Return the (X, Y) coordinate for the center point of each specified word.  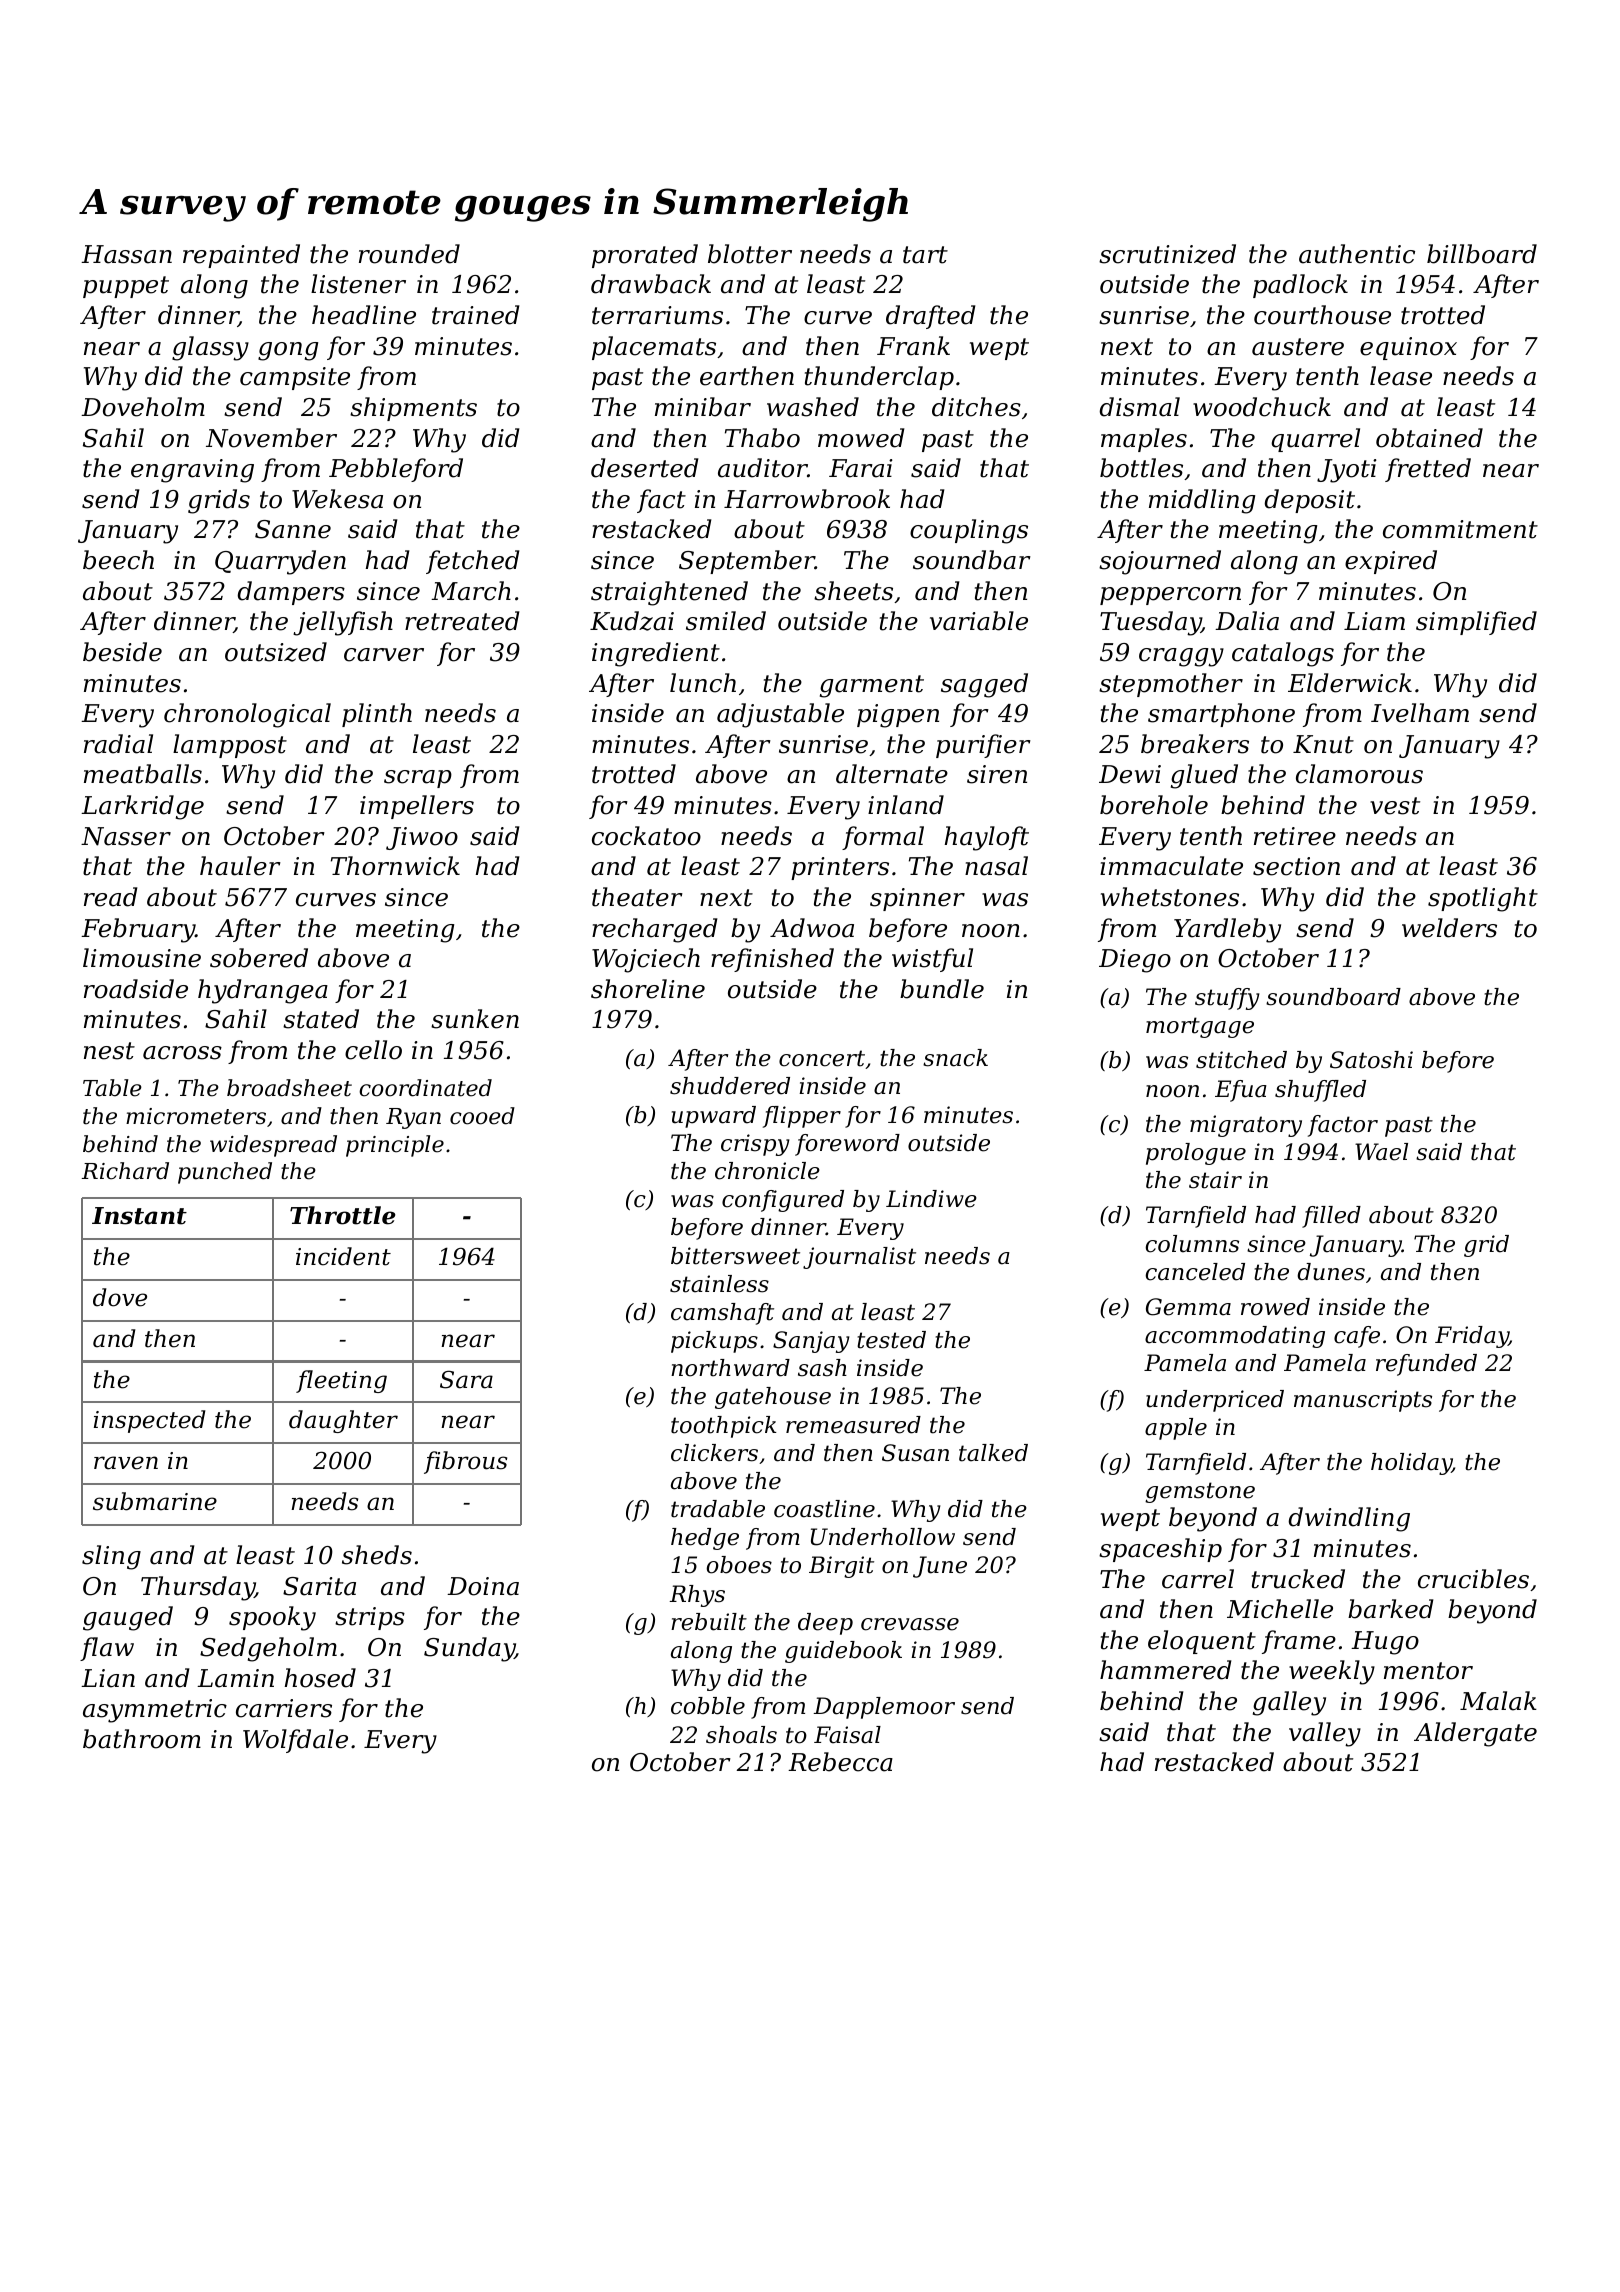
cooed (482, 1116)
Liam (1374, 621)
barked (1390, 1609)
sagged (984, 685)
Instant (139, 1216)
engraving (192, 471)
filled (1331, 1217)
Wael (1381, 1152)
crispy (755, 1145)
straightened (669, 593)
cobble (708, 1706)
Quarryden (280, 562)
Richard (125, 1171)
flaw (107, 1649)
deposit (1309, 501)
